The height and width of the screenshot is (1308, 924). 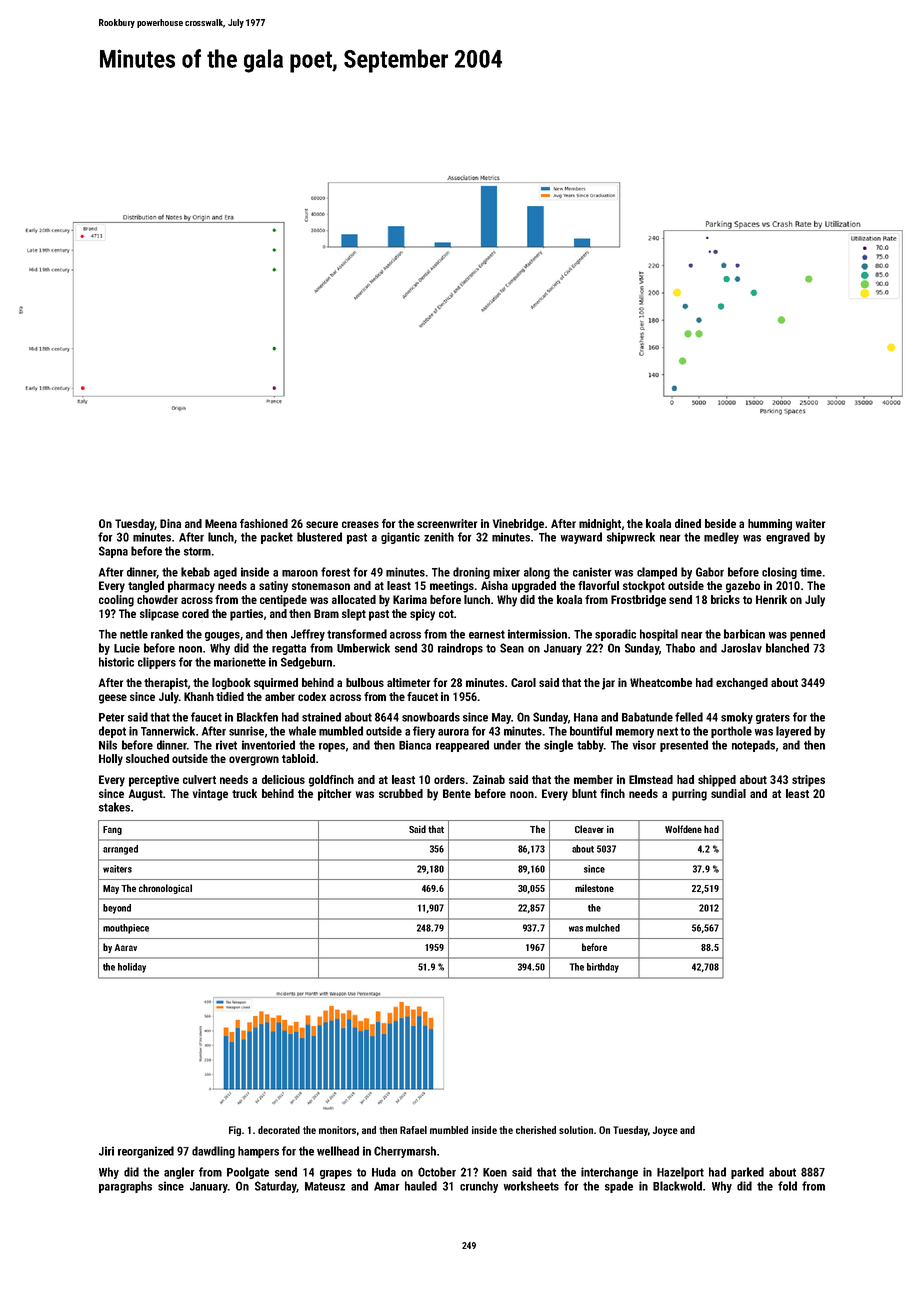 I want to click on pharmacy, so click(x=191, y=587).
